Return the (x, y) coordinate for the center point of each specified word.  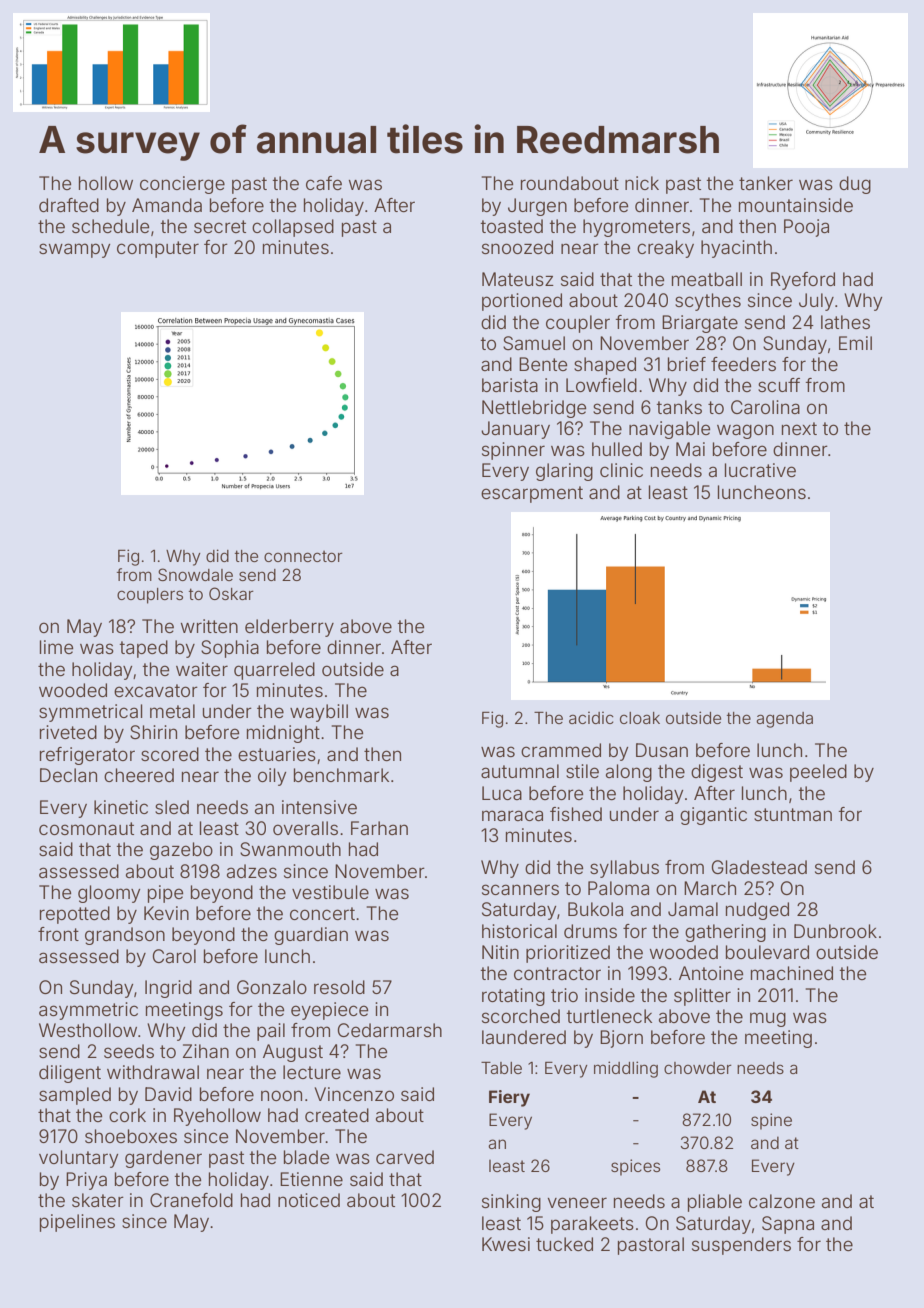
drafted (69, 205)
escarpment (532, 494)
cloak (640, 718)
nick (642, 183)
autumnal (520, 771)
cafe (324, 183)
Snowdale (195, 574)
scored (170, 754)
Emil (855, 343)
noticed (309, 1200)
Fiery (509, 1098)
